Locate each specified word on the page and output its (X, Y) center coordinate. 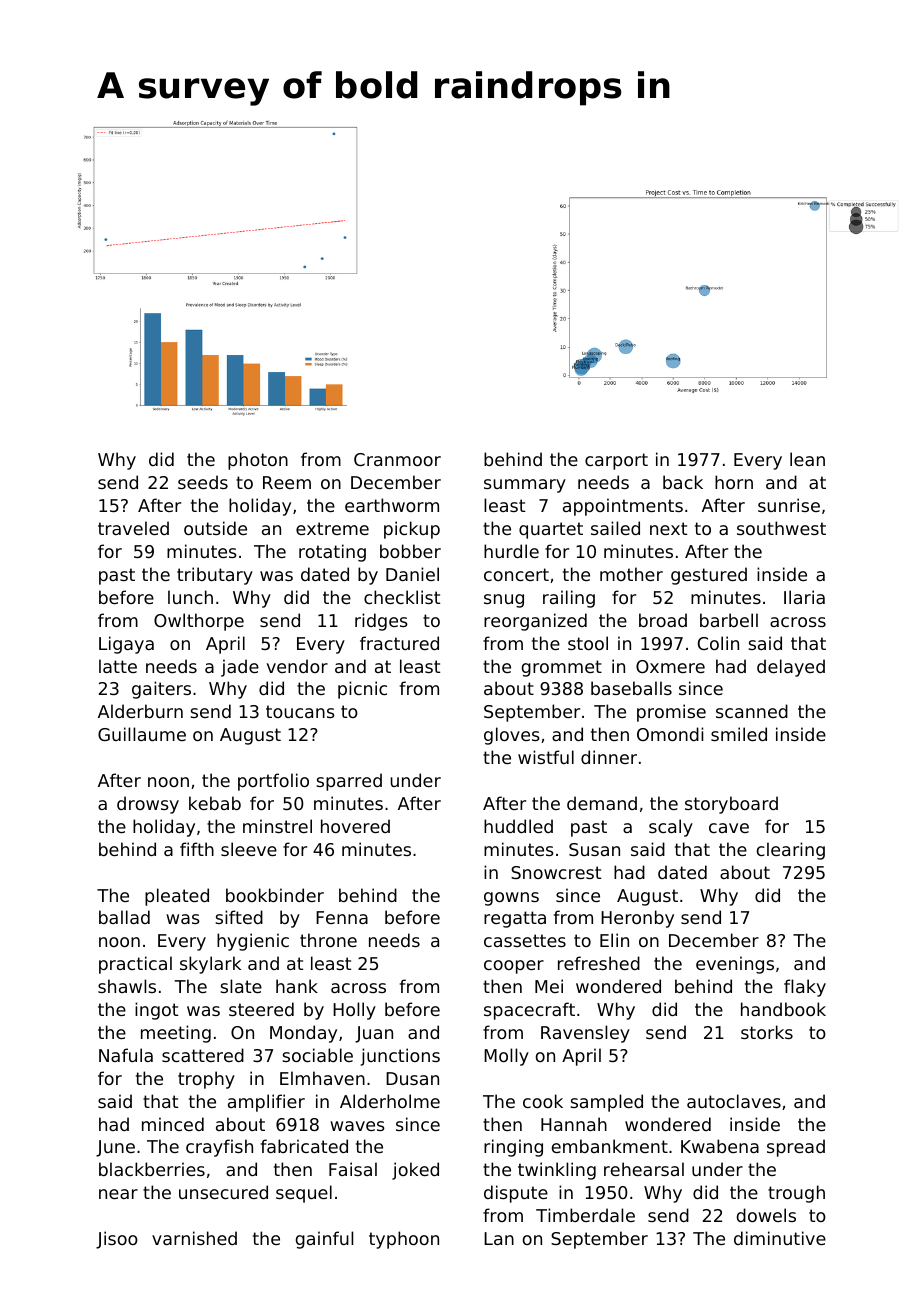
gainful (324, 1240)
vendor (297, 666)
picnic (362, 690)
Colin (718, 643)
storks (767, 1032)
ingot (156, 1011)
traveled (133, 528)
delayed (791, 668)
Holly (354, 1011)
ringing (513, 1148)
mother (631, 574)
